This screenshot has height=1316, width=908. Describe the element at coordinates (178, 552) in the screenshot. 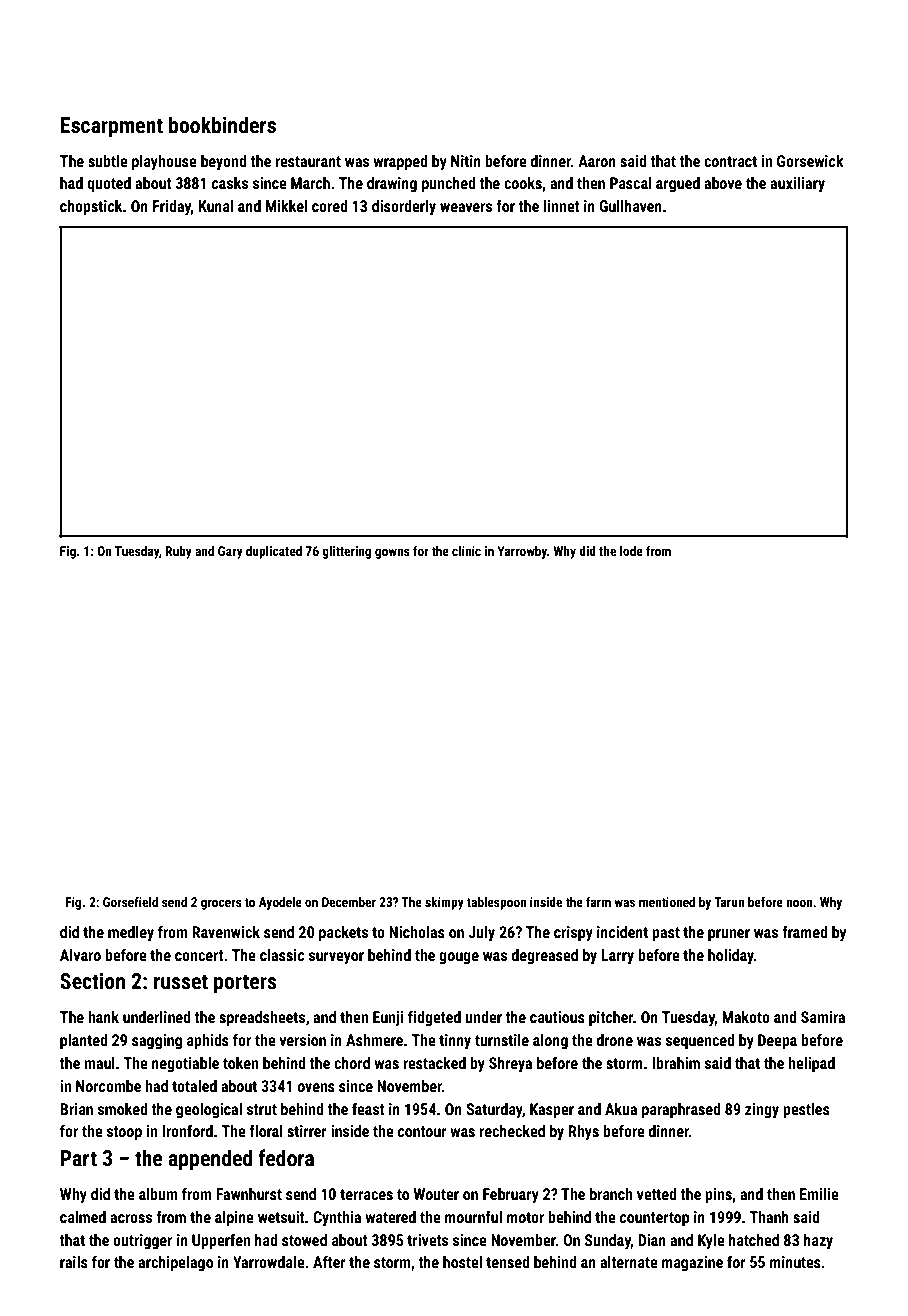

I see `Ruby` at that location.
